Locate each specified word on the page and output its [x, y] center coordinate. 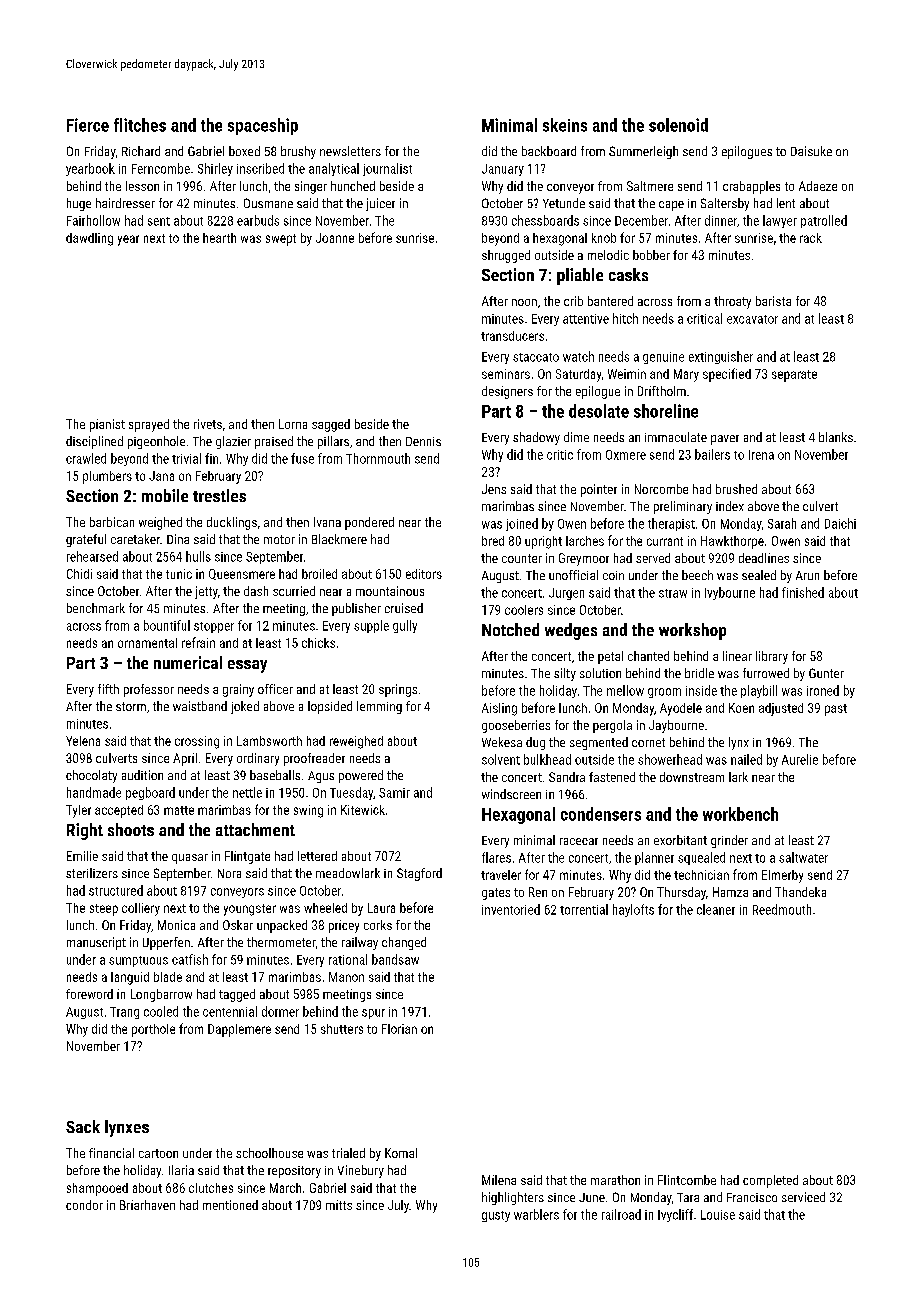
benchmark [96, 608]
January [503, 170]
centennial [230, 1011]
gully [405, 626]
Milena [499, 1180]
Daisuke [811, 151]
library [772, 657]
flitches [140, 125]
